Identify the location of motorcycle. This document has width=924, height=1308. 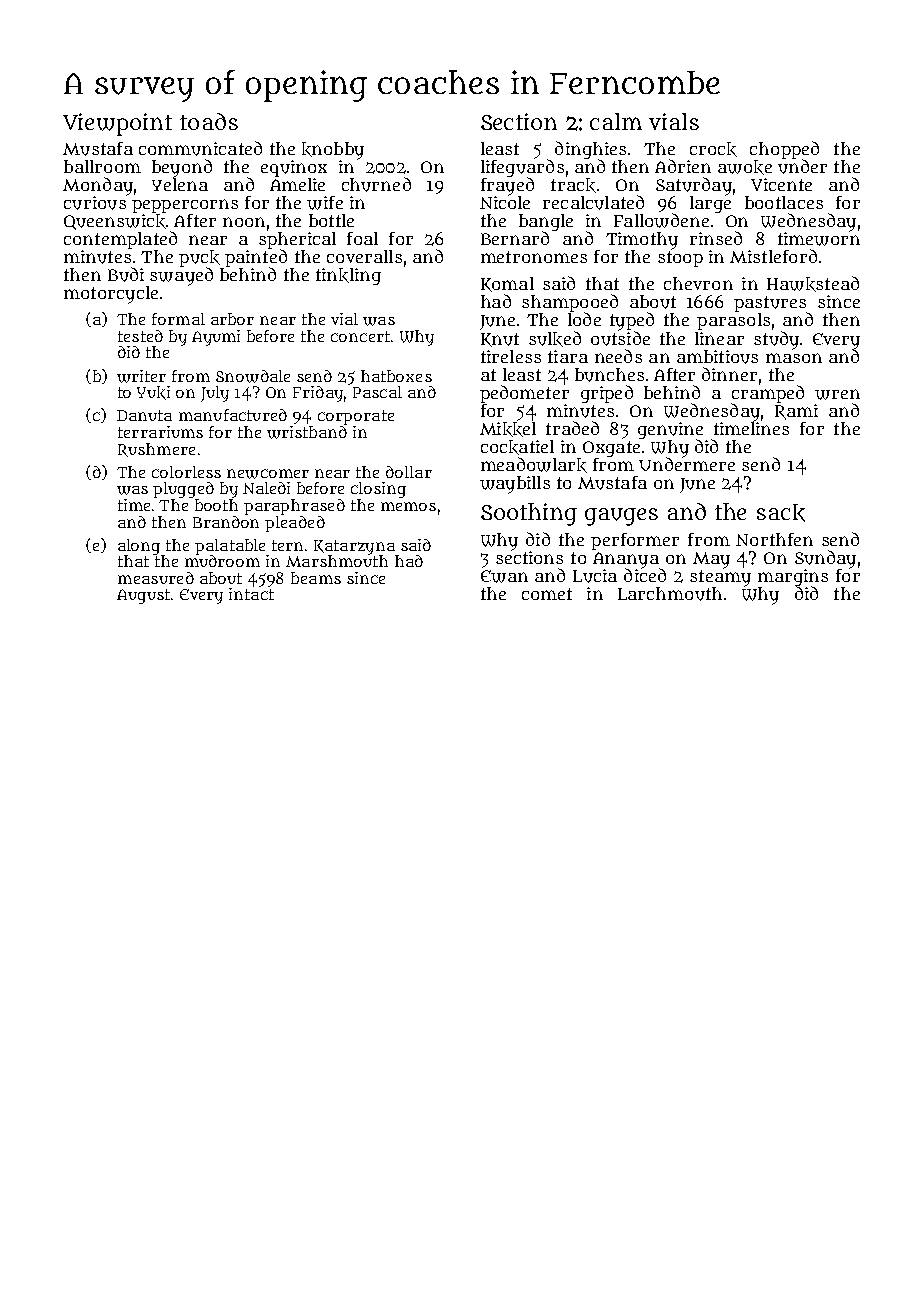
(111, 295).
